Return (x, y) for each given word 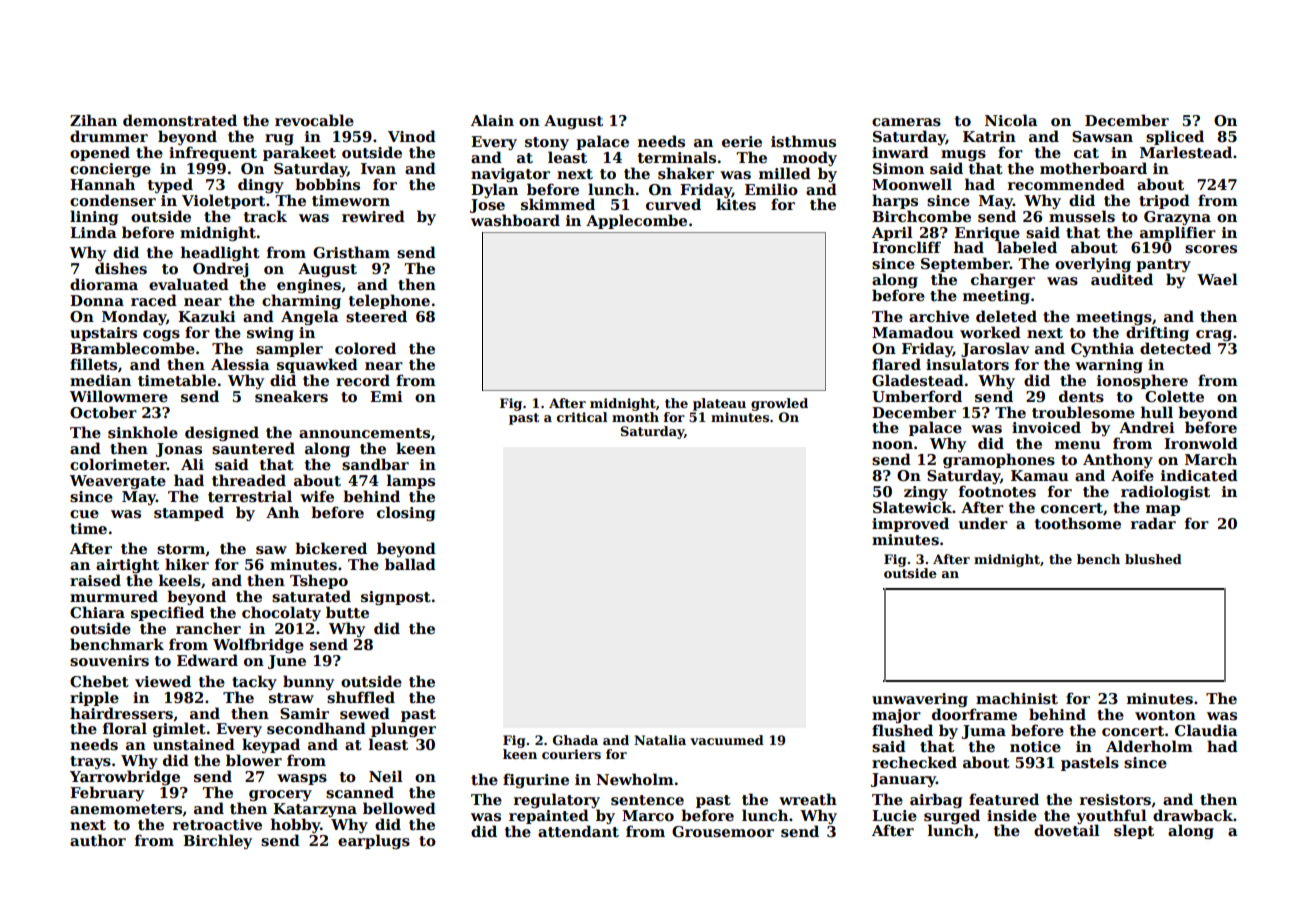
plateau (719, 404)
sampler (289, 349)
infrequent (213, 153)
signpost (396, 598)
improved (910, 524)
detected (1175, 348)
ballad (410, 564)
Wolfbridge (258, 645)
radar (1153, 523)
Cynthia (1102, 349)
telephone (389, 301)
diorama (104, 284)
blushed (1153, 559)
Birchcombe (921, 216)
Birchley (217, 841)
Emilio (771, 189)
